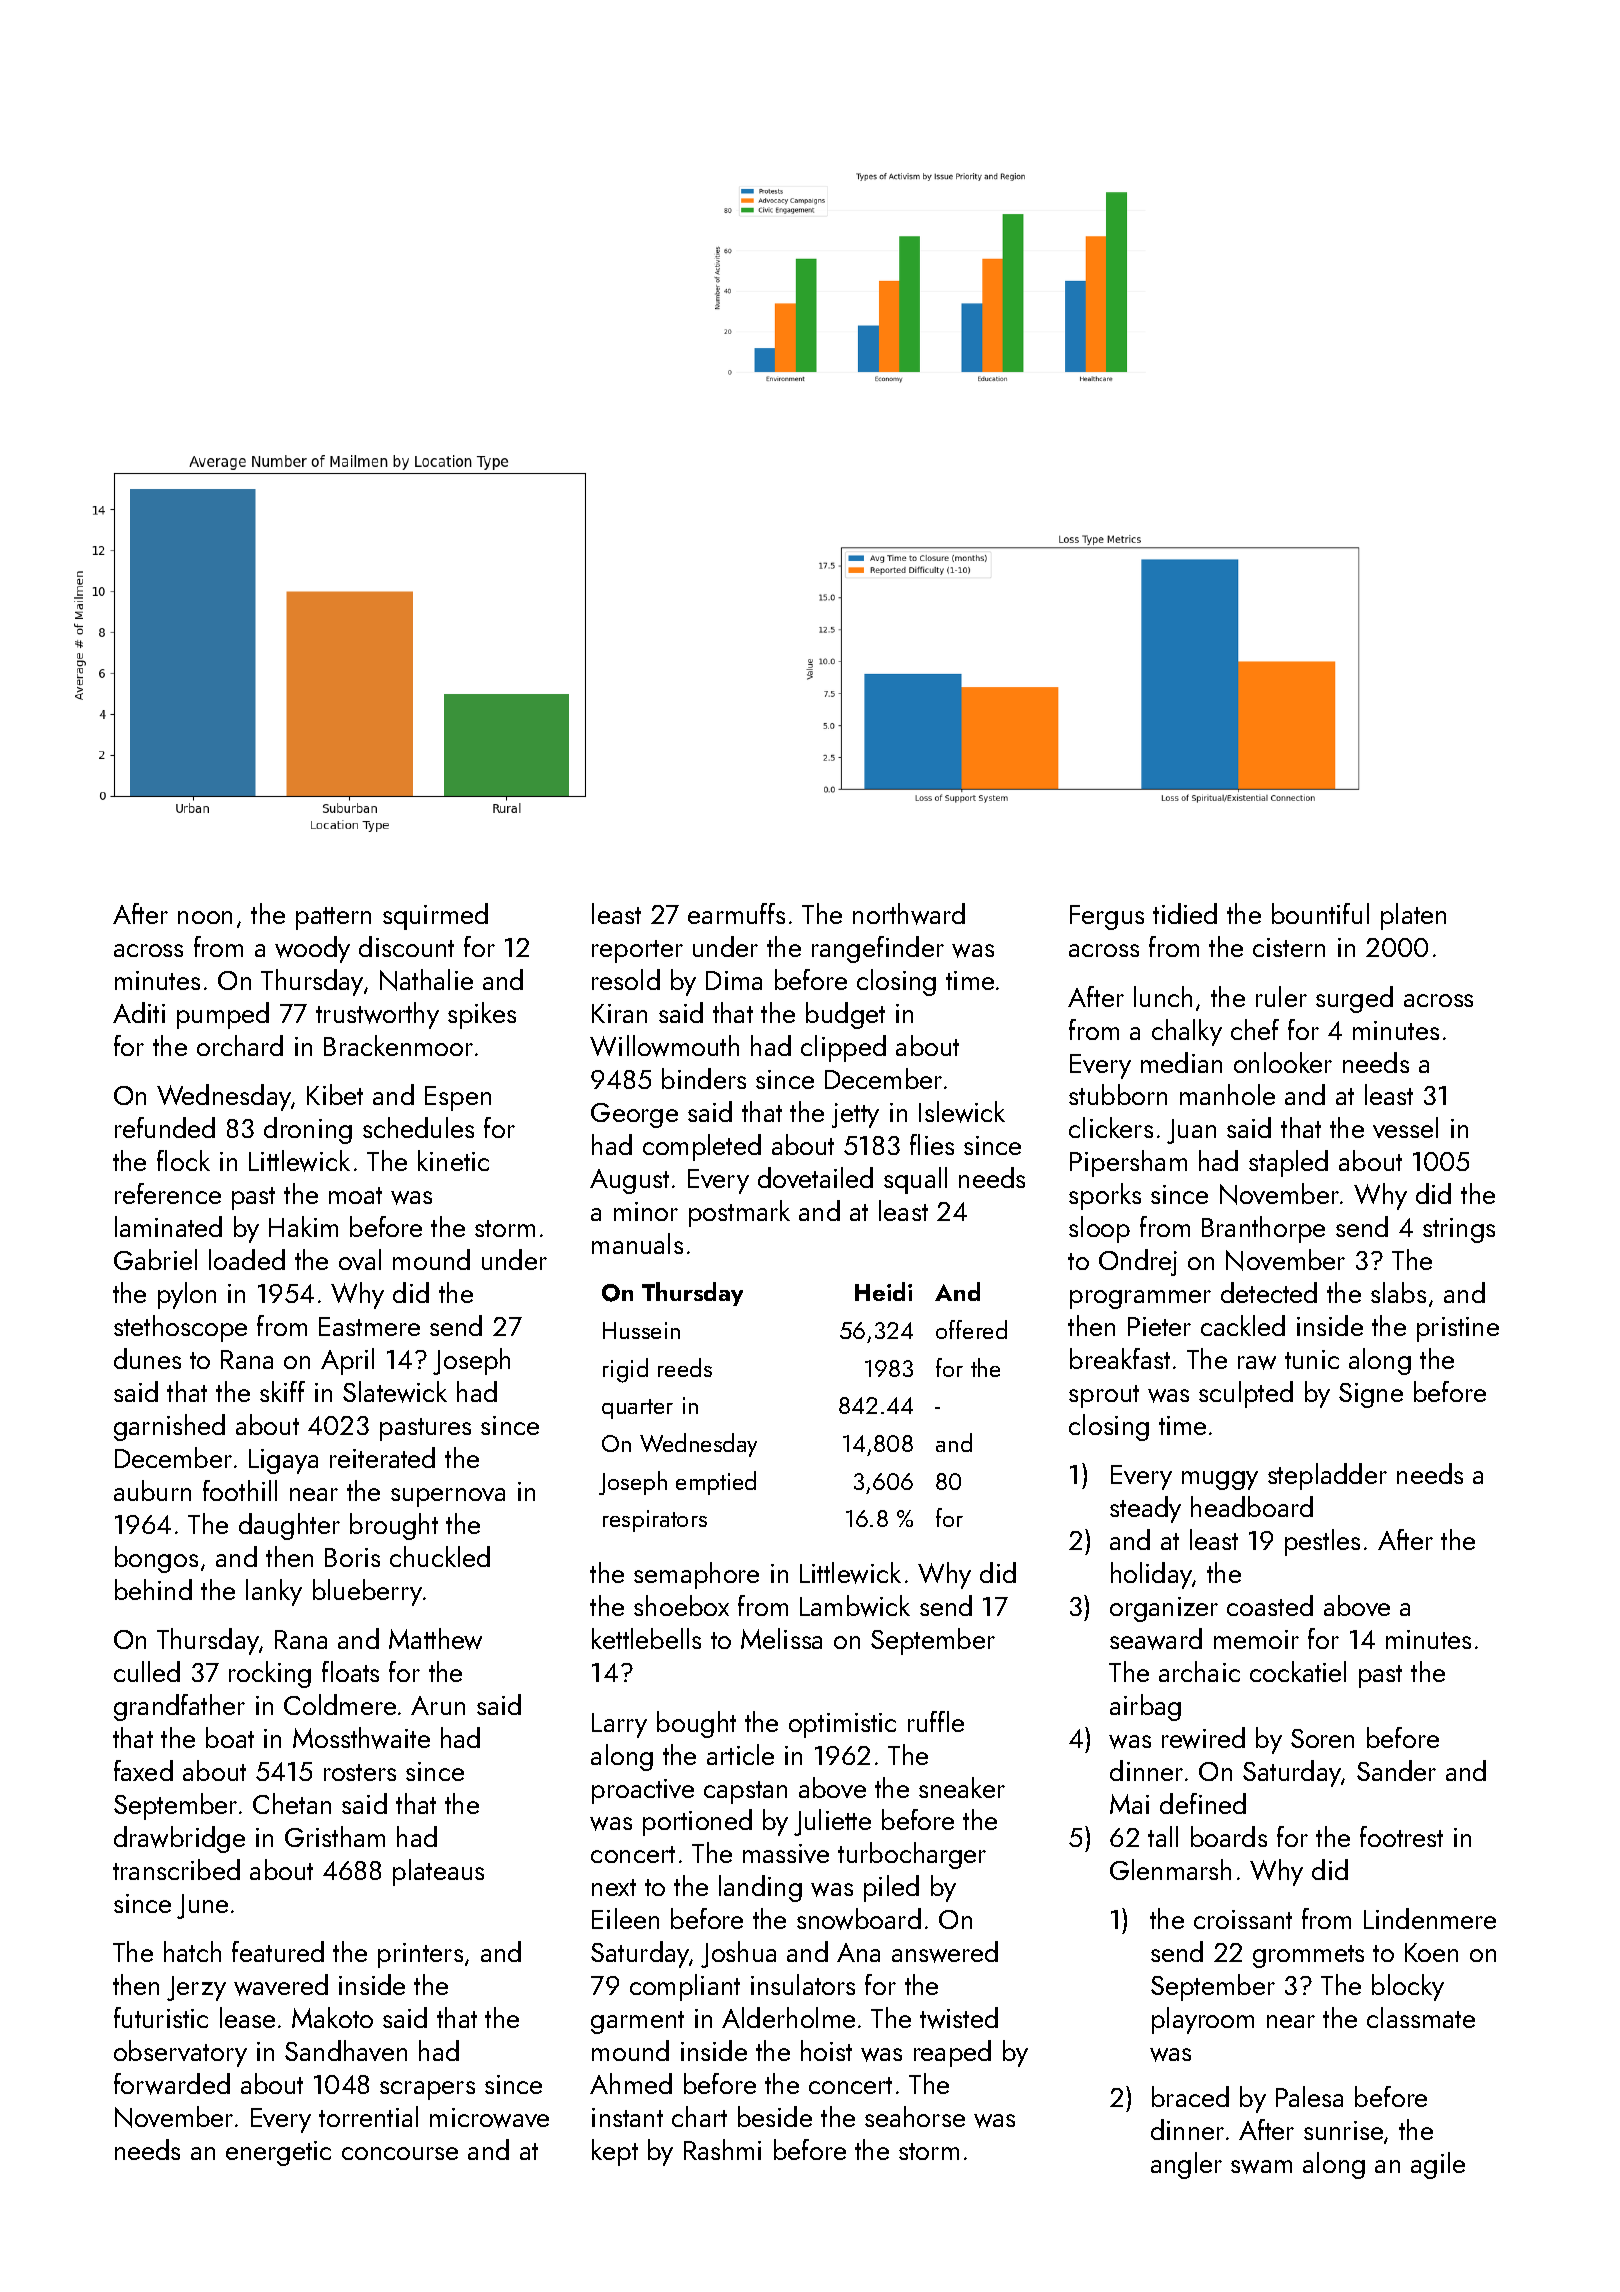  I want to click on proactive, so click(643, 1791).
